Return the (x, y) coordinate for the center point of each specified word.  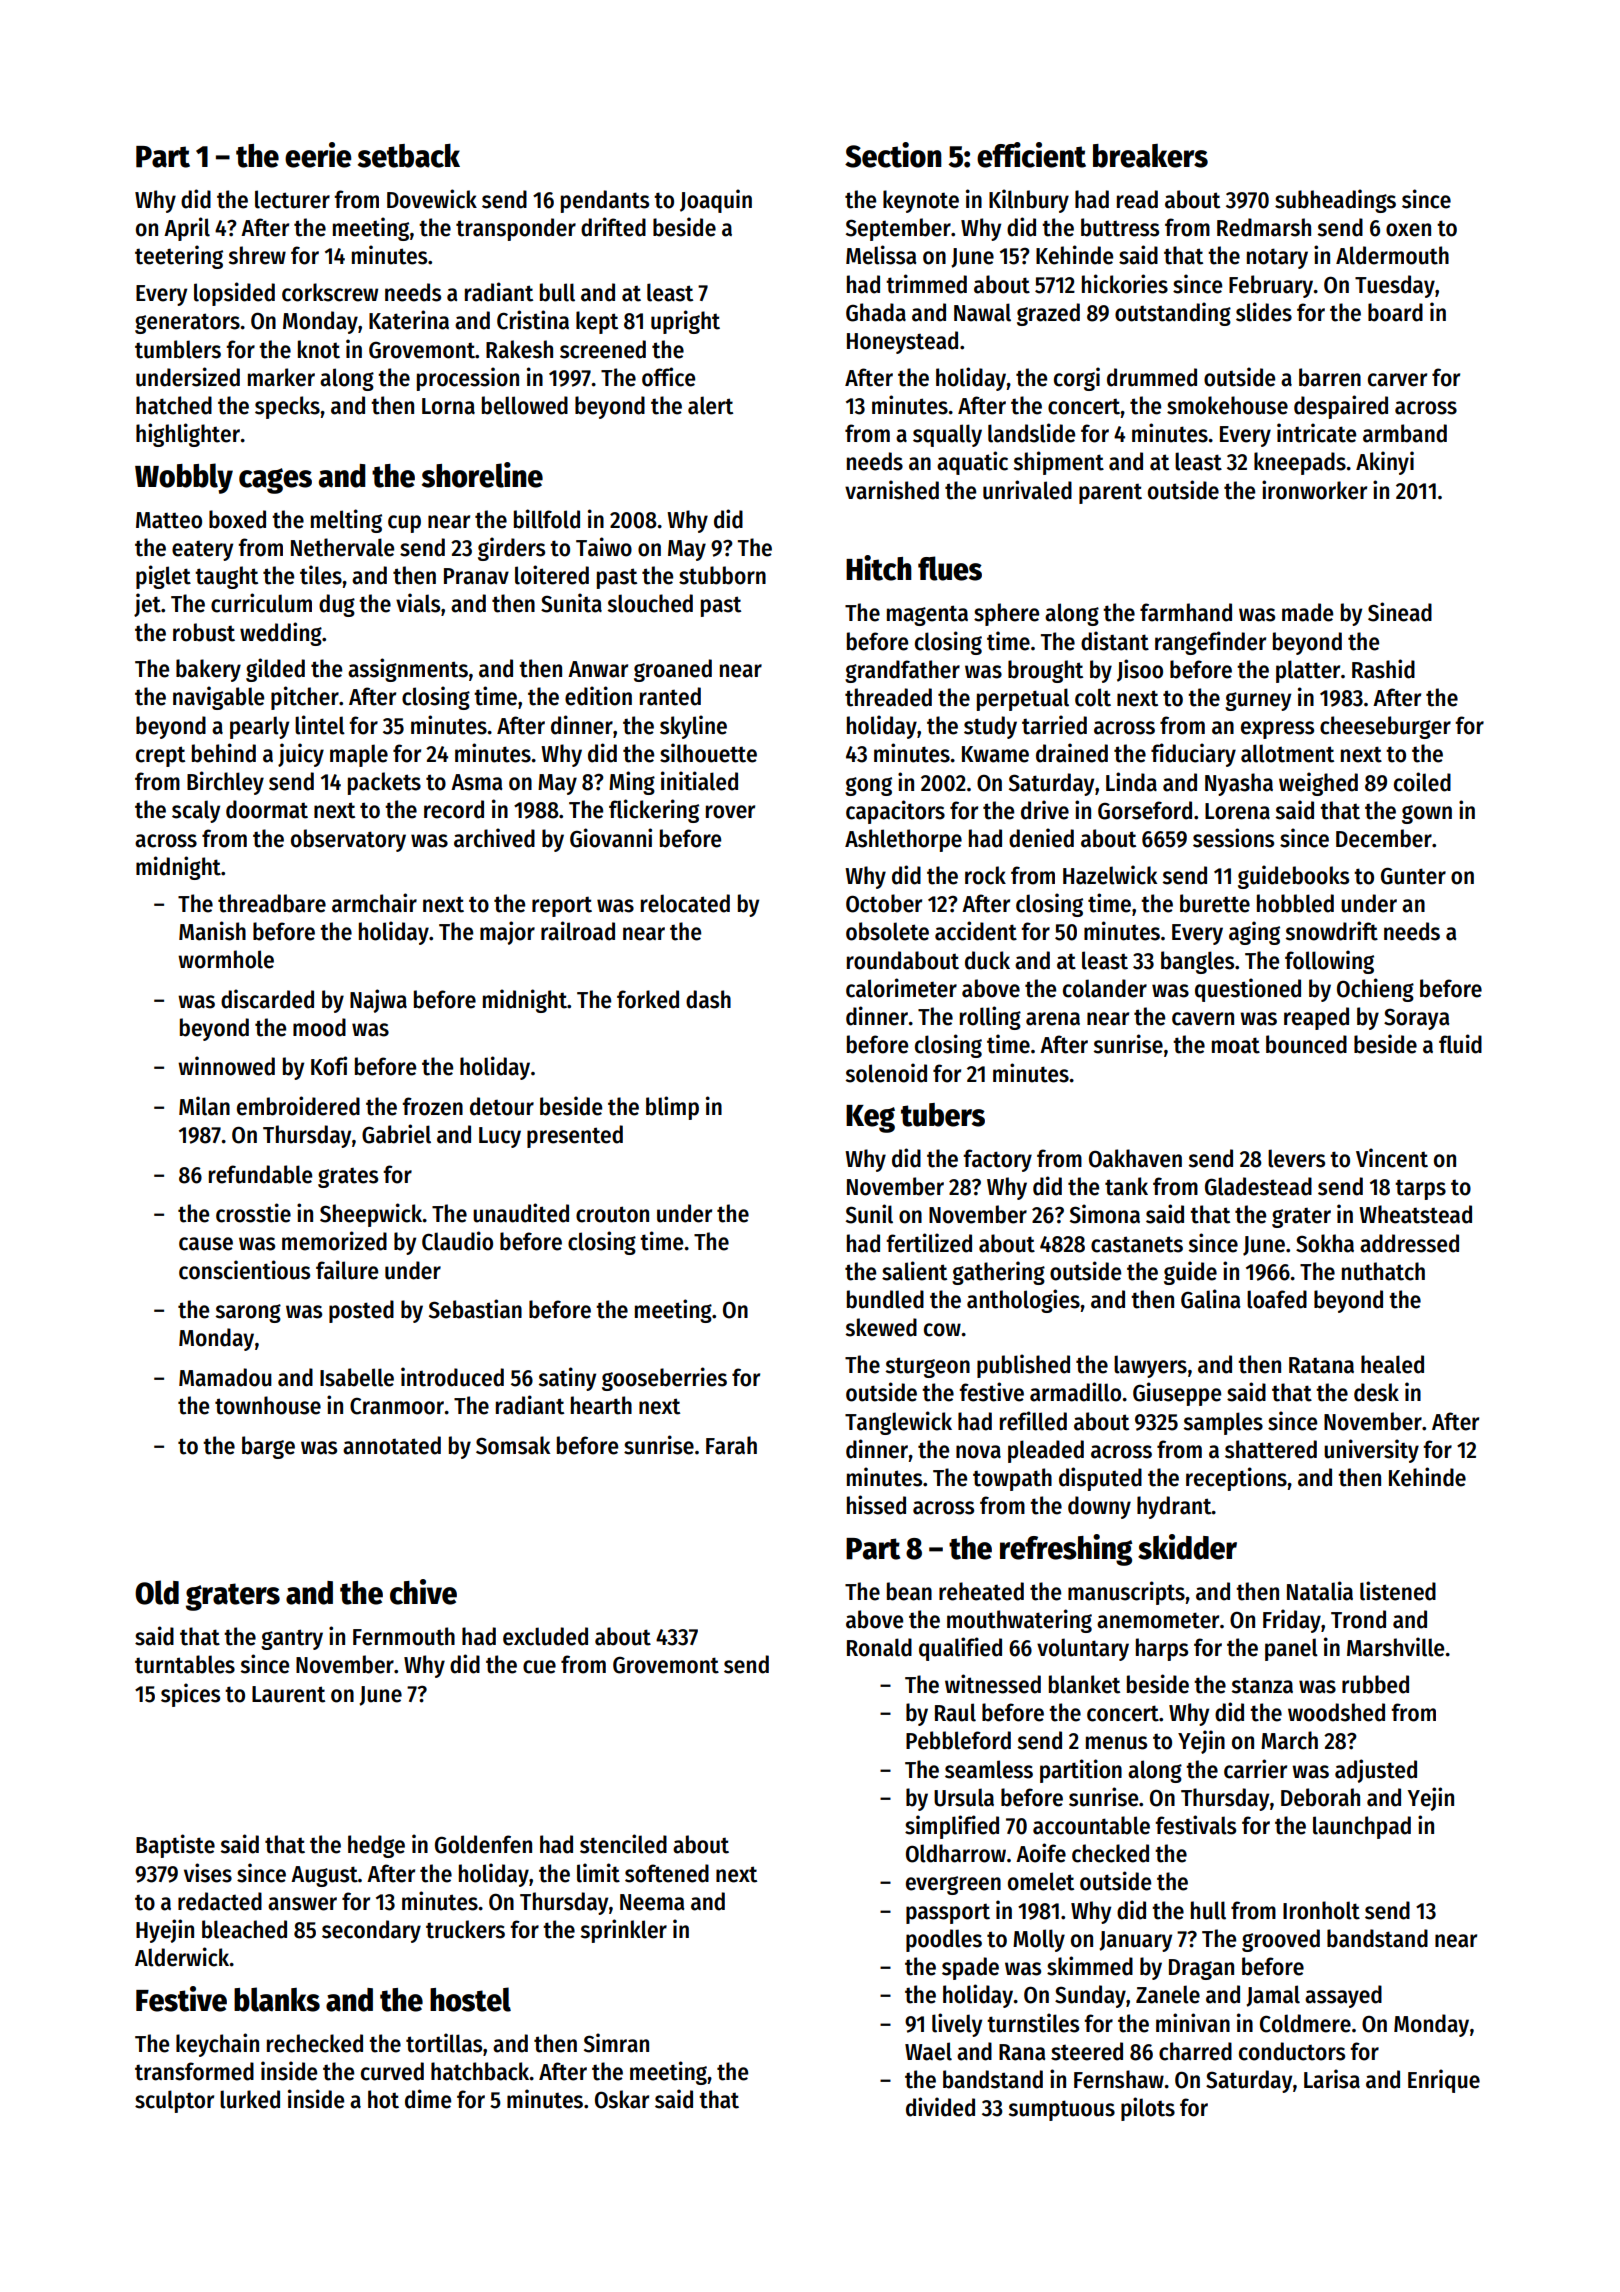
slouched (650, 603)
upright (685, 322)
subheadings (1335, 201)
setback (409, 156)
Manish (212, 931)
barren (1330, 377)
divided (940, 2107)
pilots (1148, 2109)
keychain (217, 2045)
